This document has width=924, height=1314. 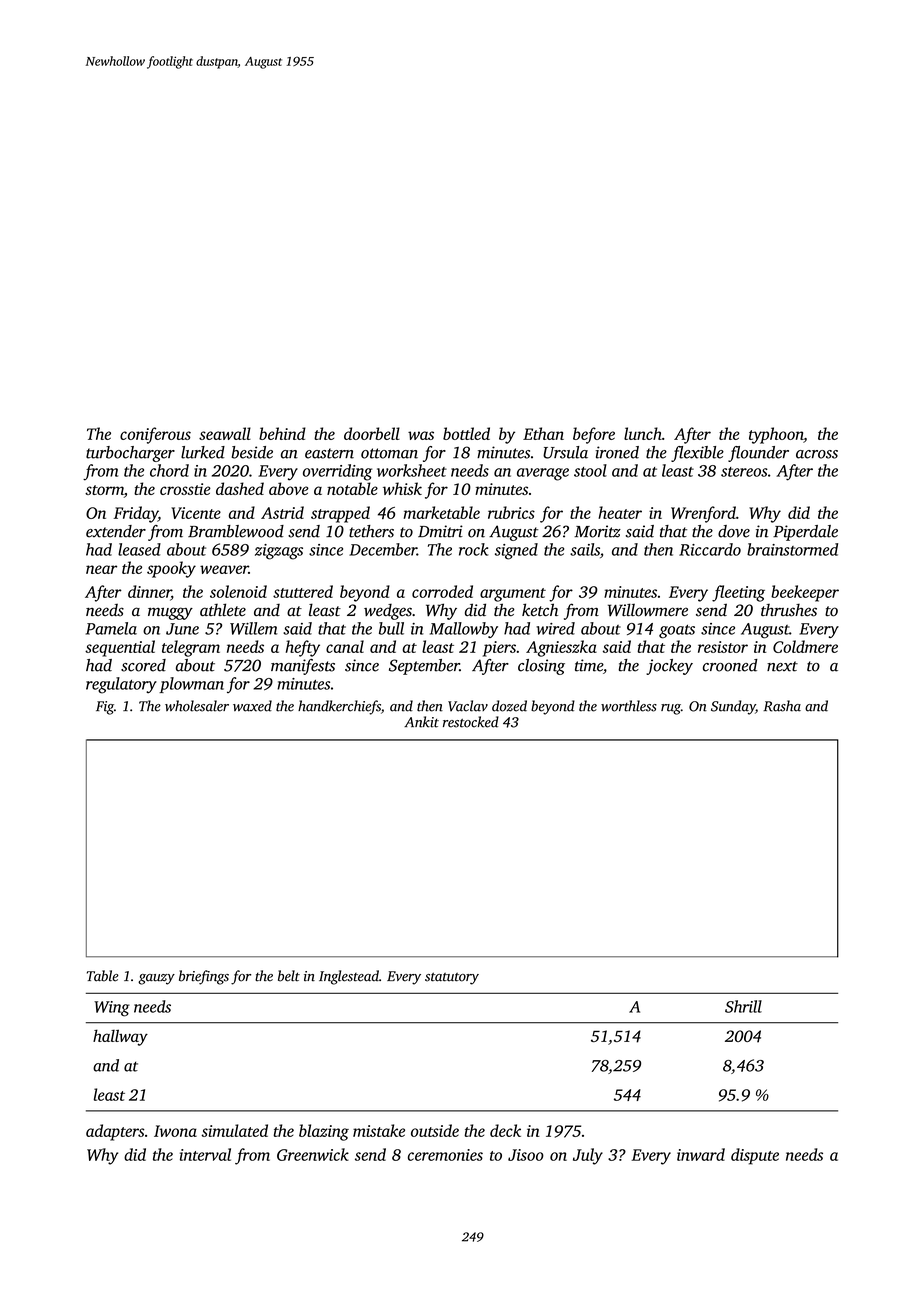 What do you see at coordinates (120, 1037) in the document?
I see `hallway` at bounding box center [120, 1037].
